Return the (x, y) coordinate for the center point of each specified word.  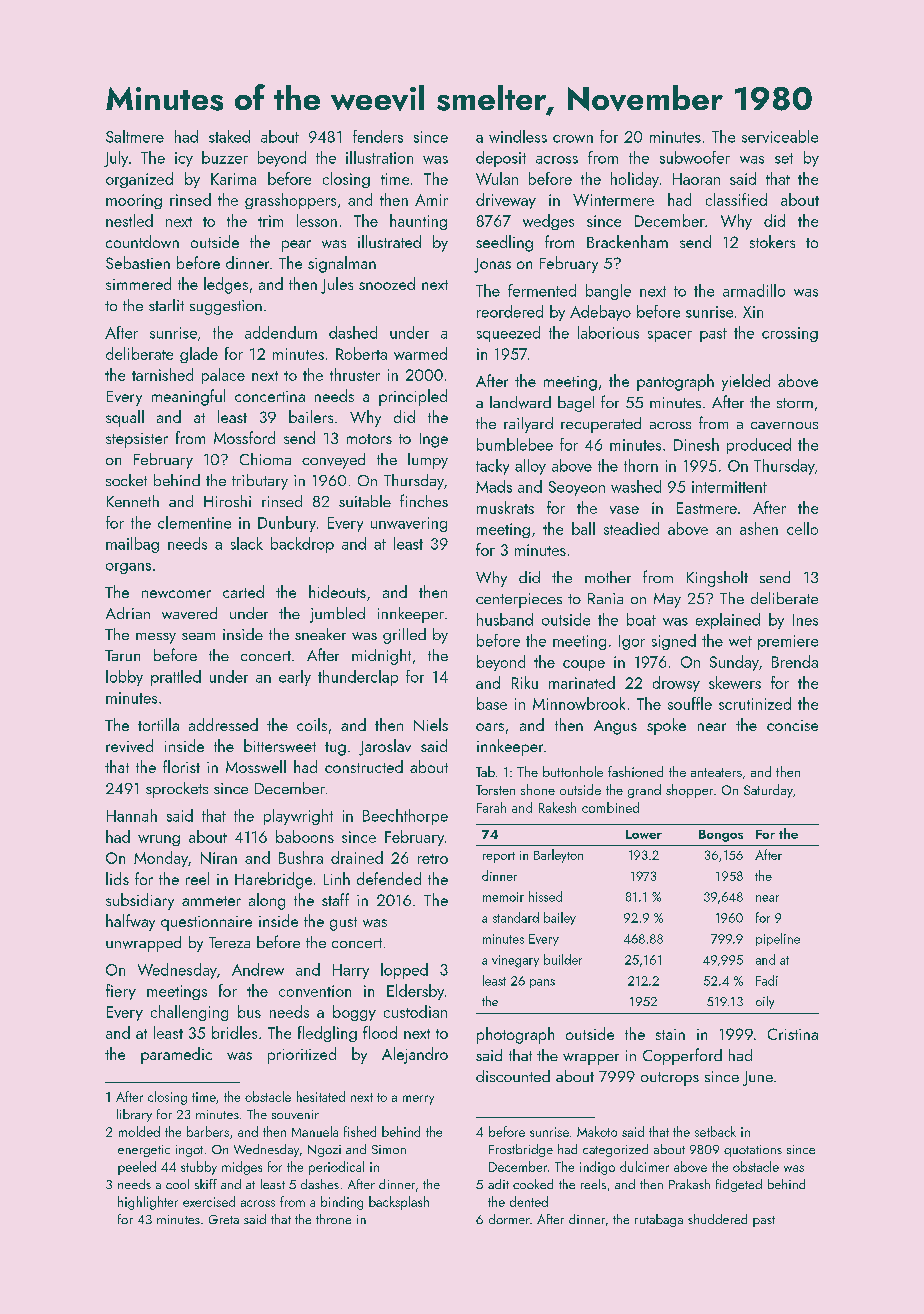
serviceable (780, 136)
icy (184, 159)
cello (802, 528)
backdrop (302, 545)
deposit (501, 159)
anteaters (716, 772)
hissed (545, 896)
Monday (161, 859)
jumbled (337, 615)
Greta (224, 1219)
